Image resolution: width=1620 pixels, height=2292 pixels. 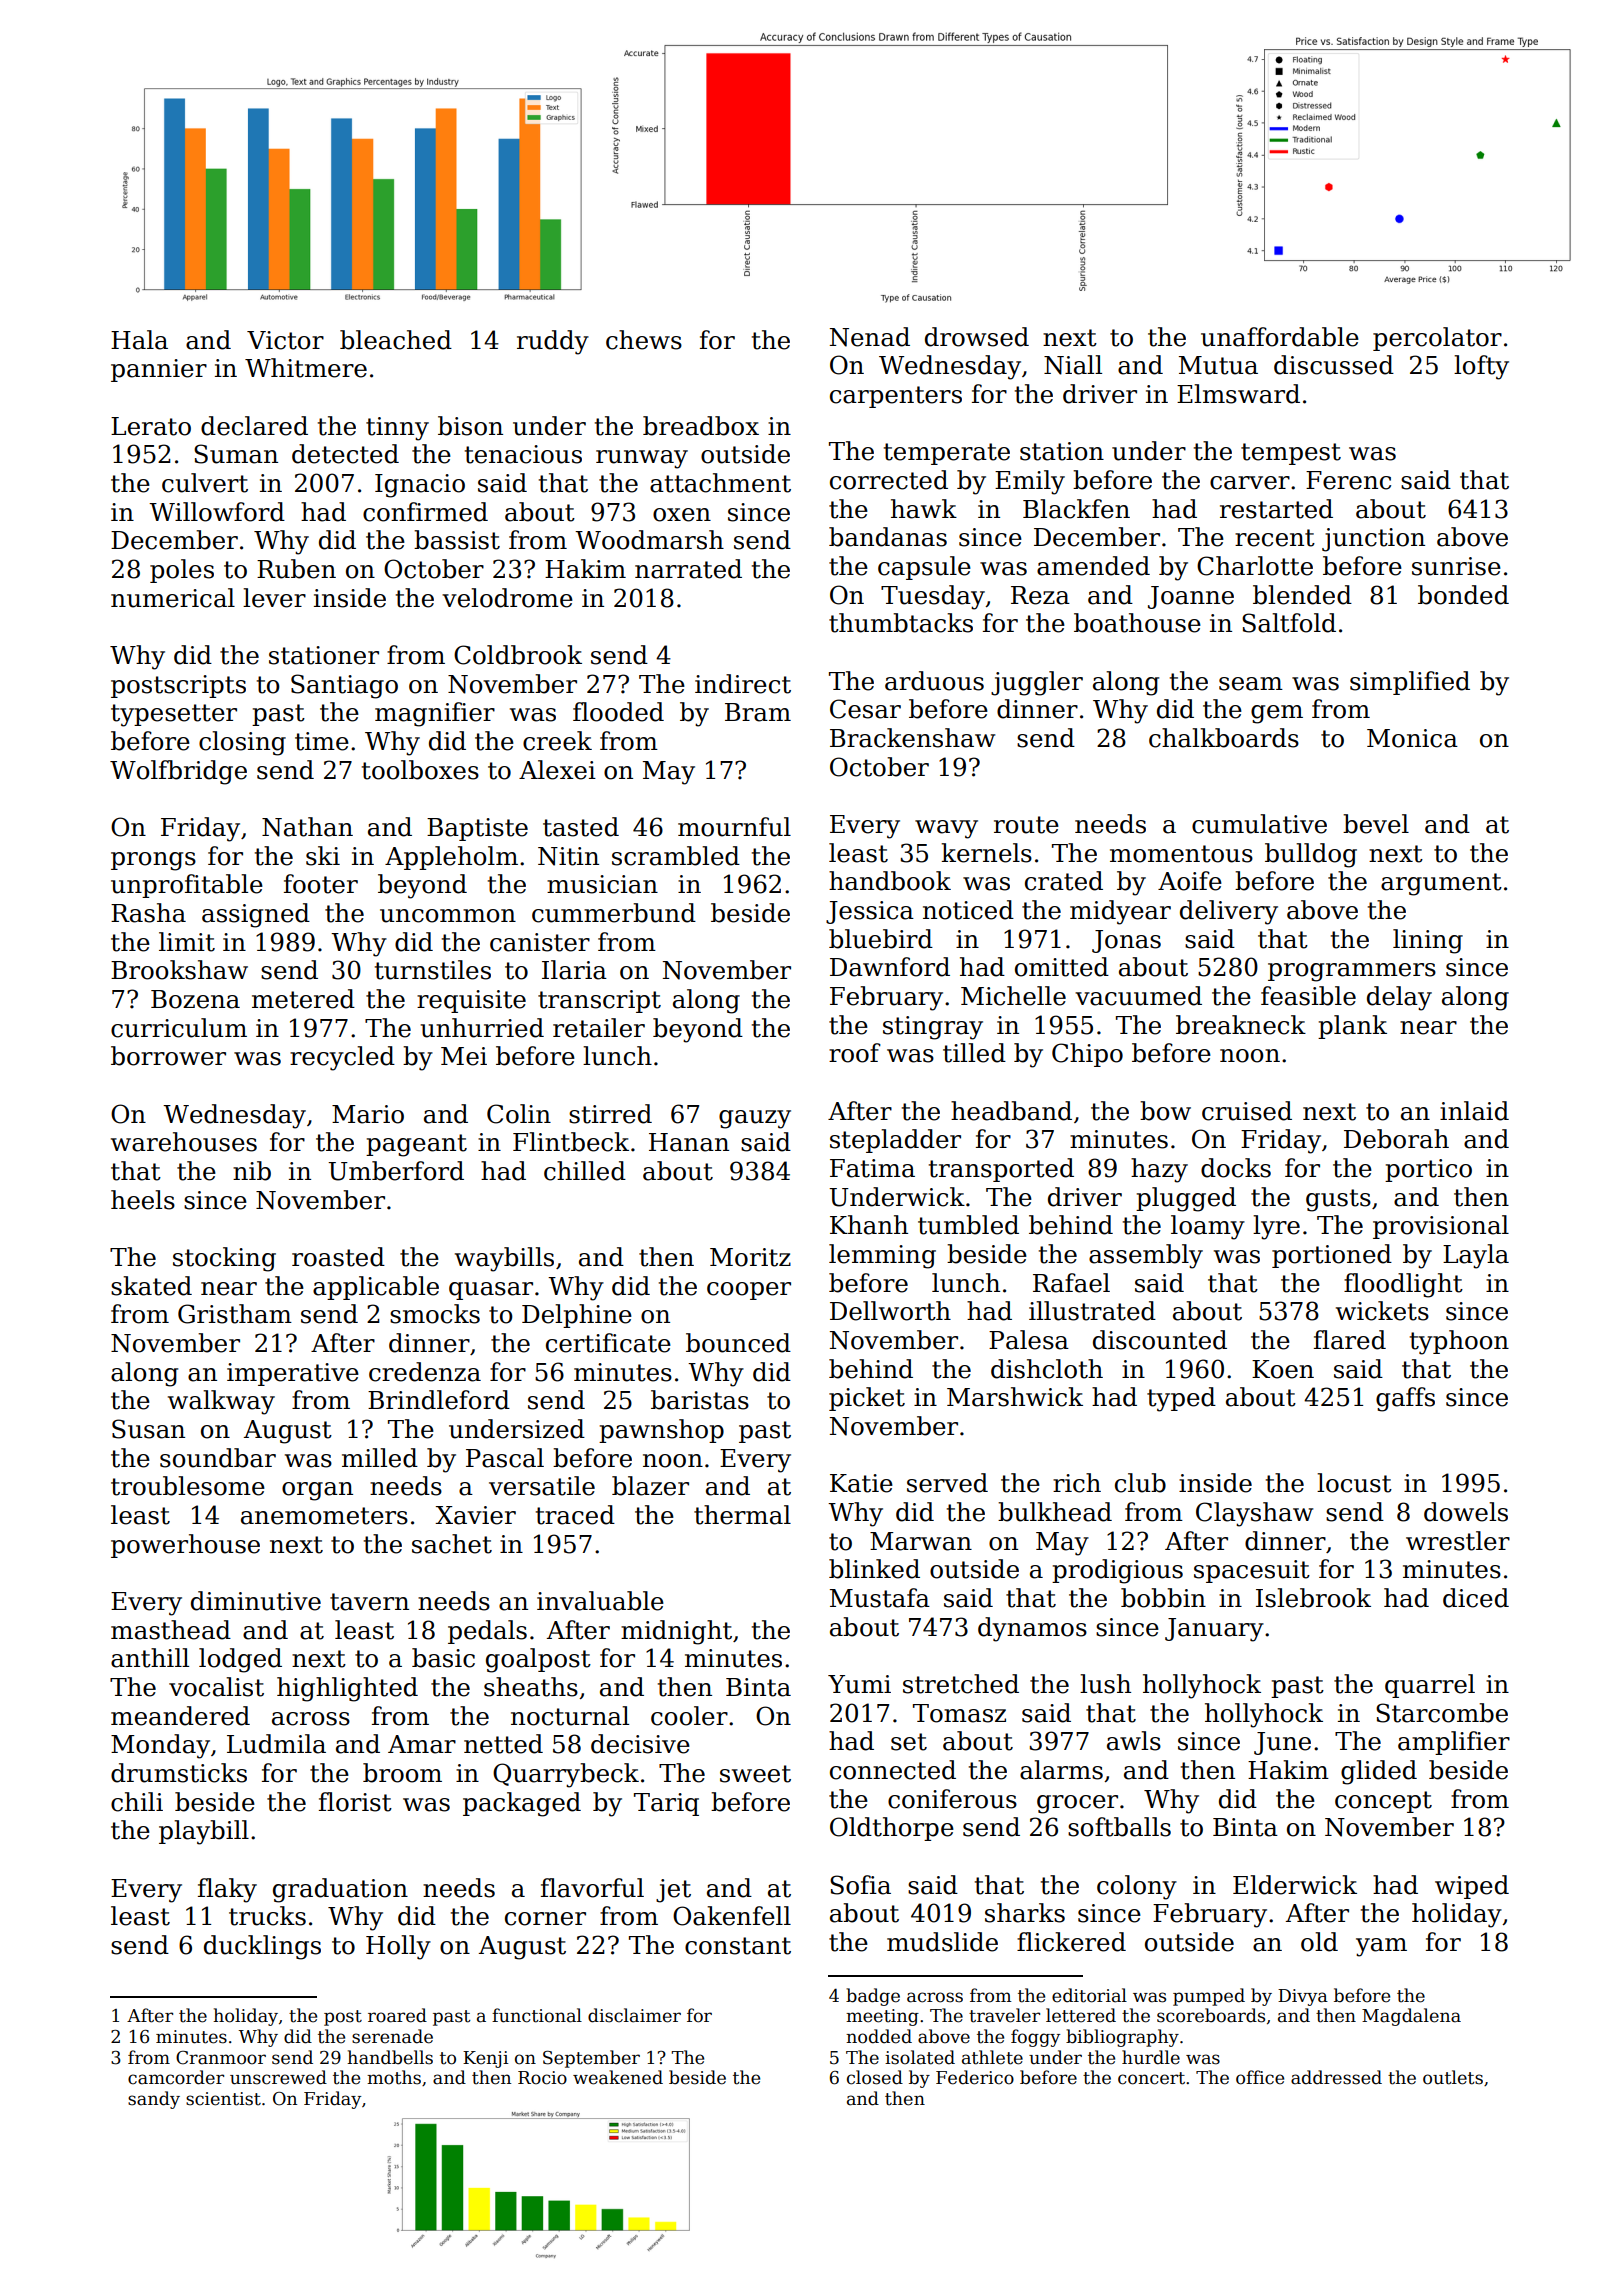 I want to click on carpenters, so click(x=896, y=397).
